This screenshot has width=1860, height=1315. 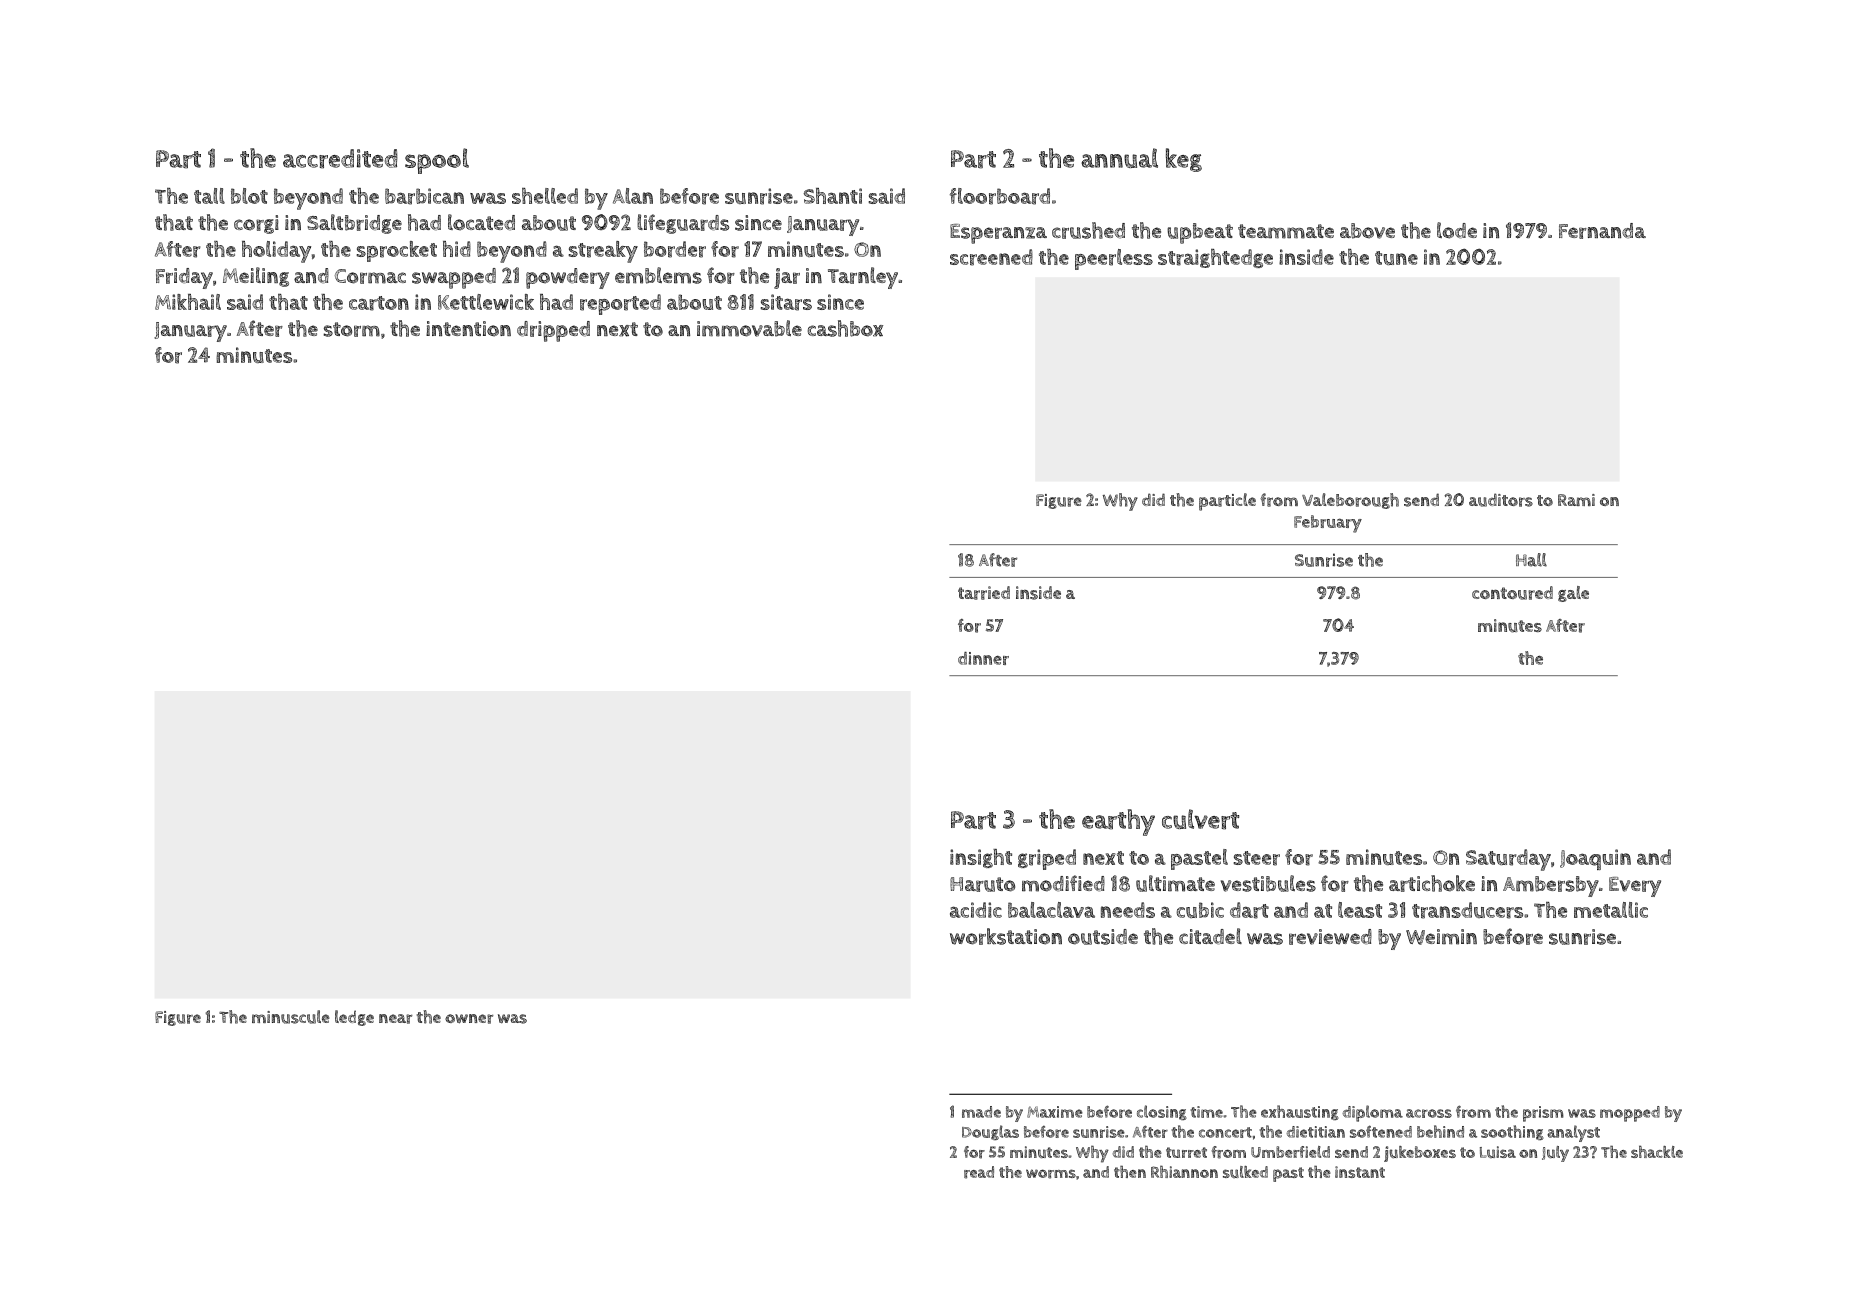 What do you see at coordinates (1630, 1114) in the screenshot?
I see `mopped` at bounding box center [1630, 1114].
